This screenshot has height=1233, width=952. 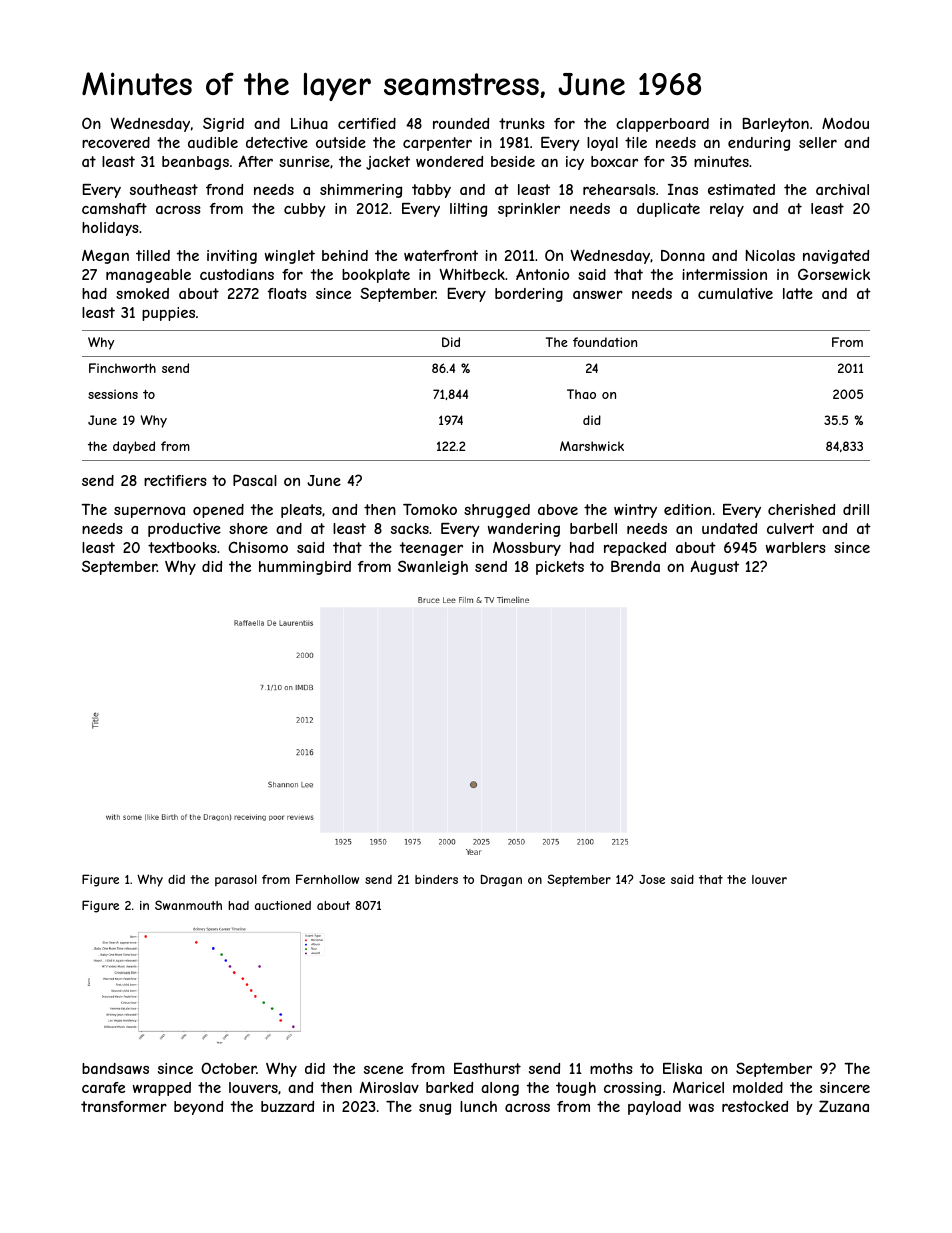 I want to click on Sigrid, so click(x=223, y=124).
